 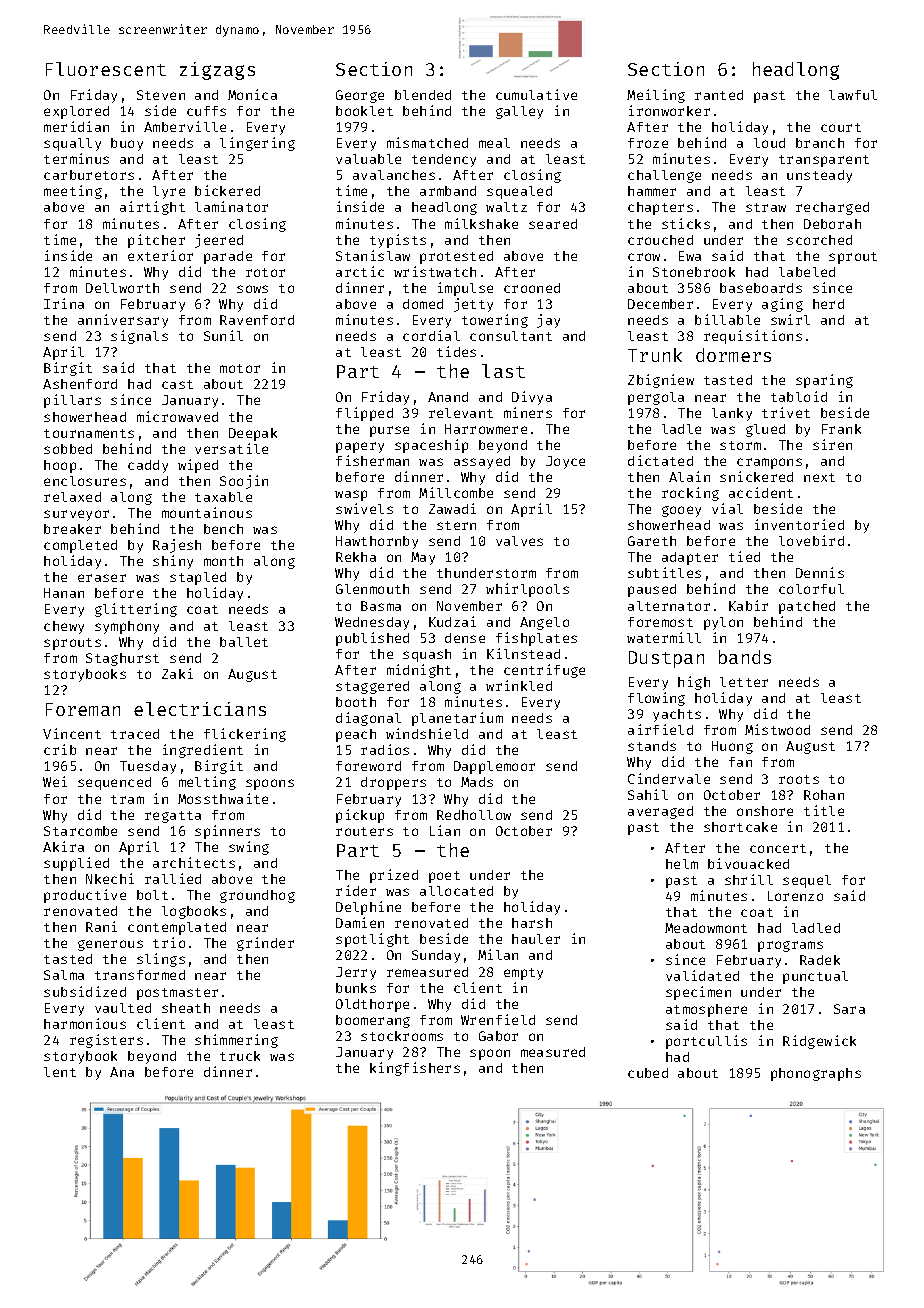 What do you see at coordinates (719, 95) in the screenshot?
I see `ranted` at bounding box center [719, 95].
